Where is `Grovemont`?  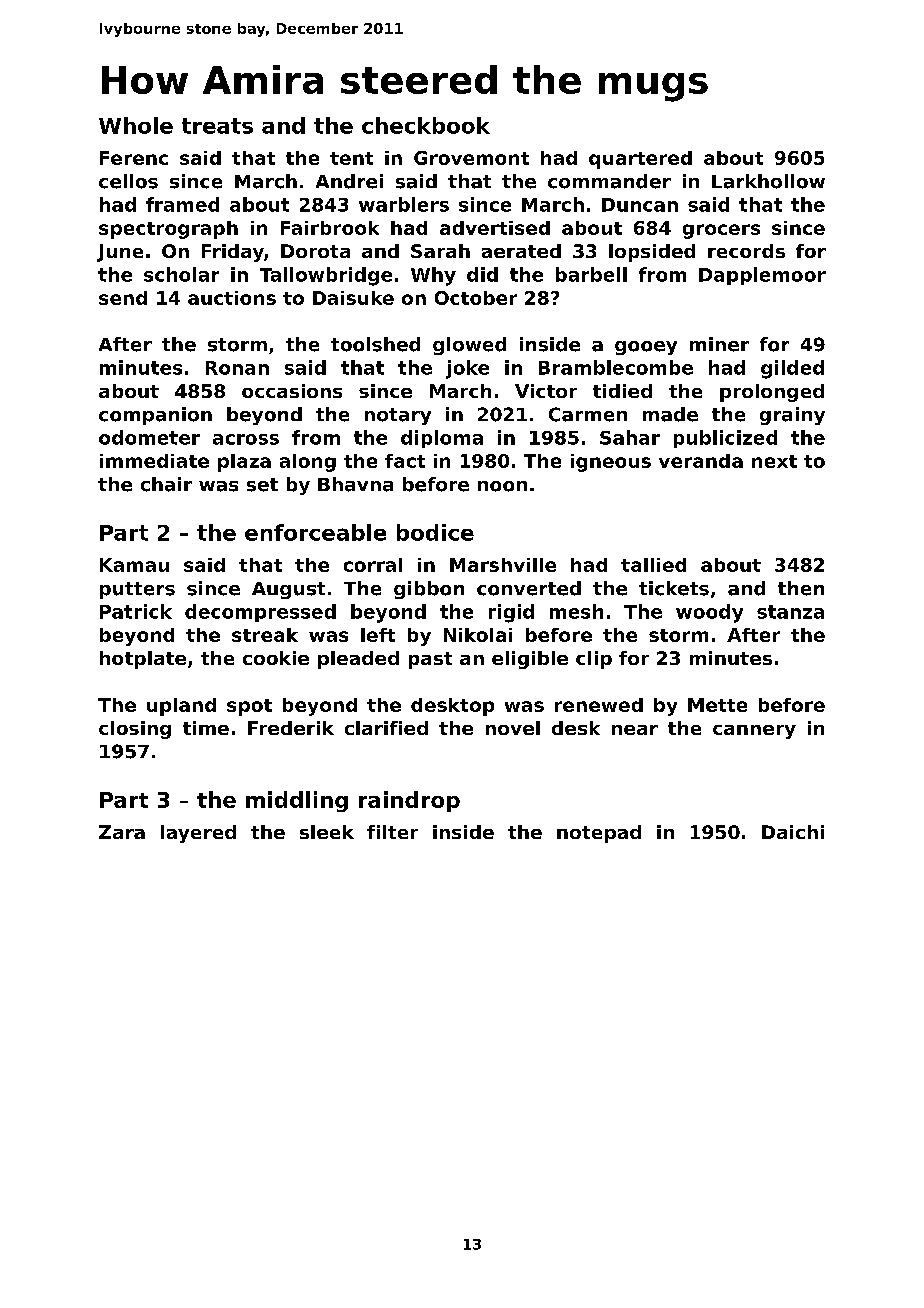
Grovemont is located at coordinates (471, 158).
